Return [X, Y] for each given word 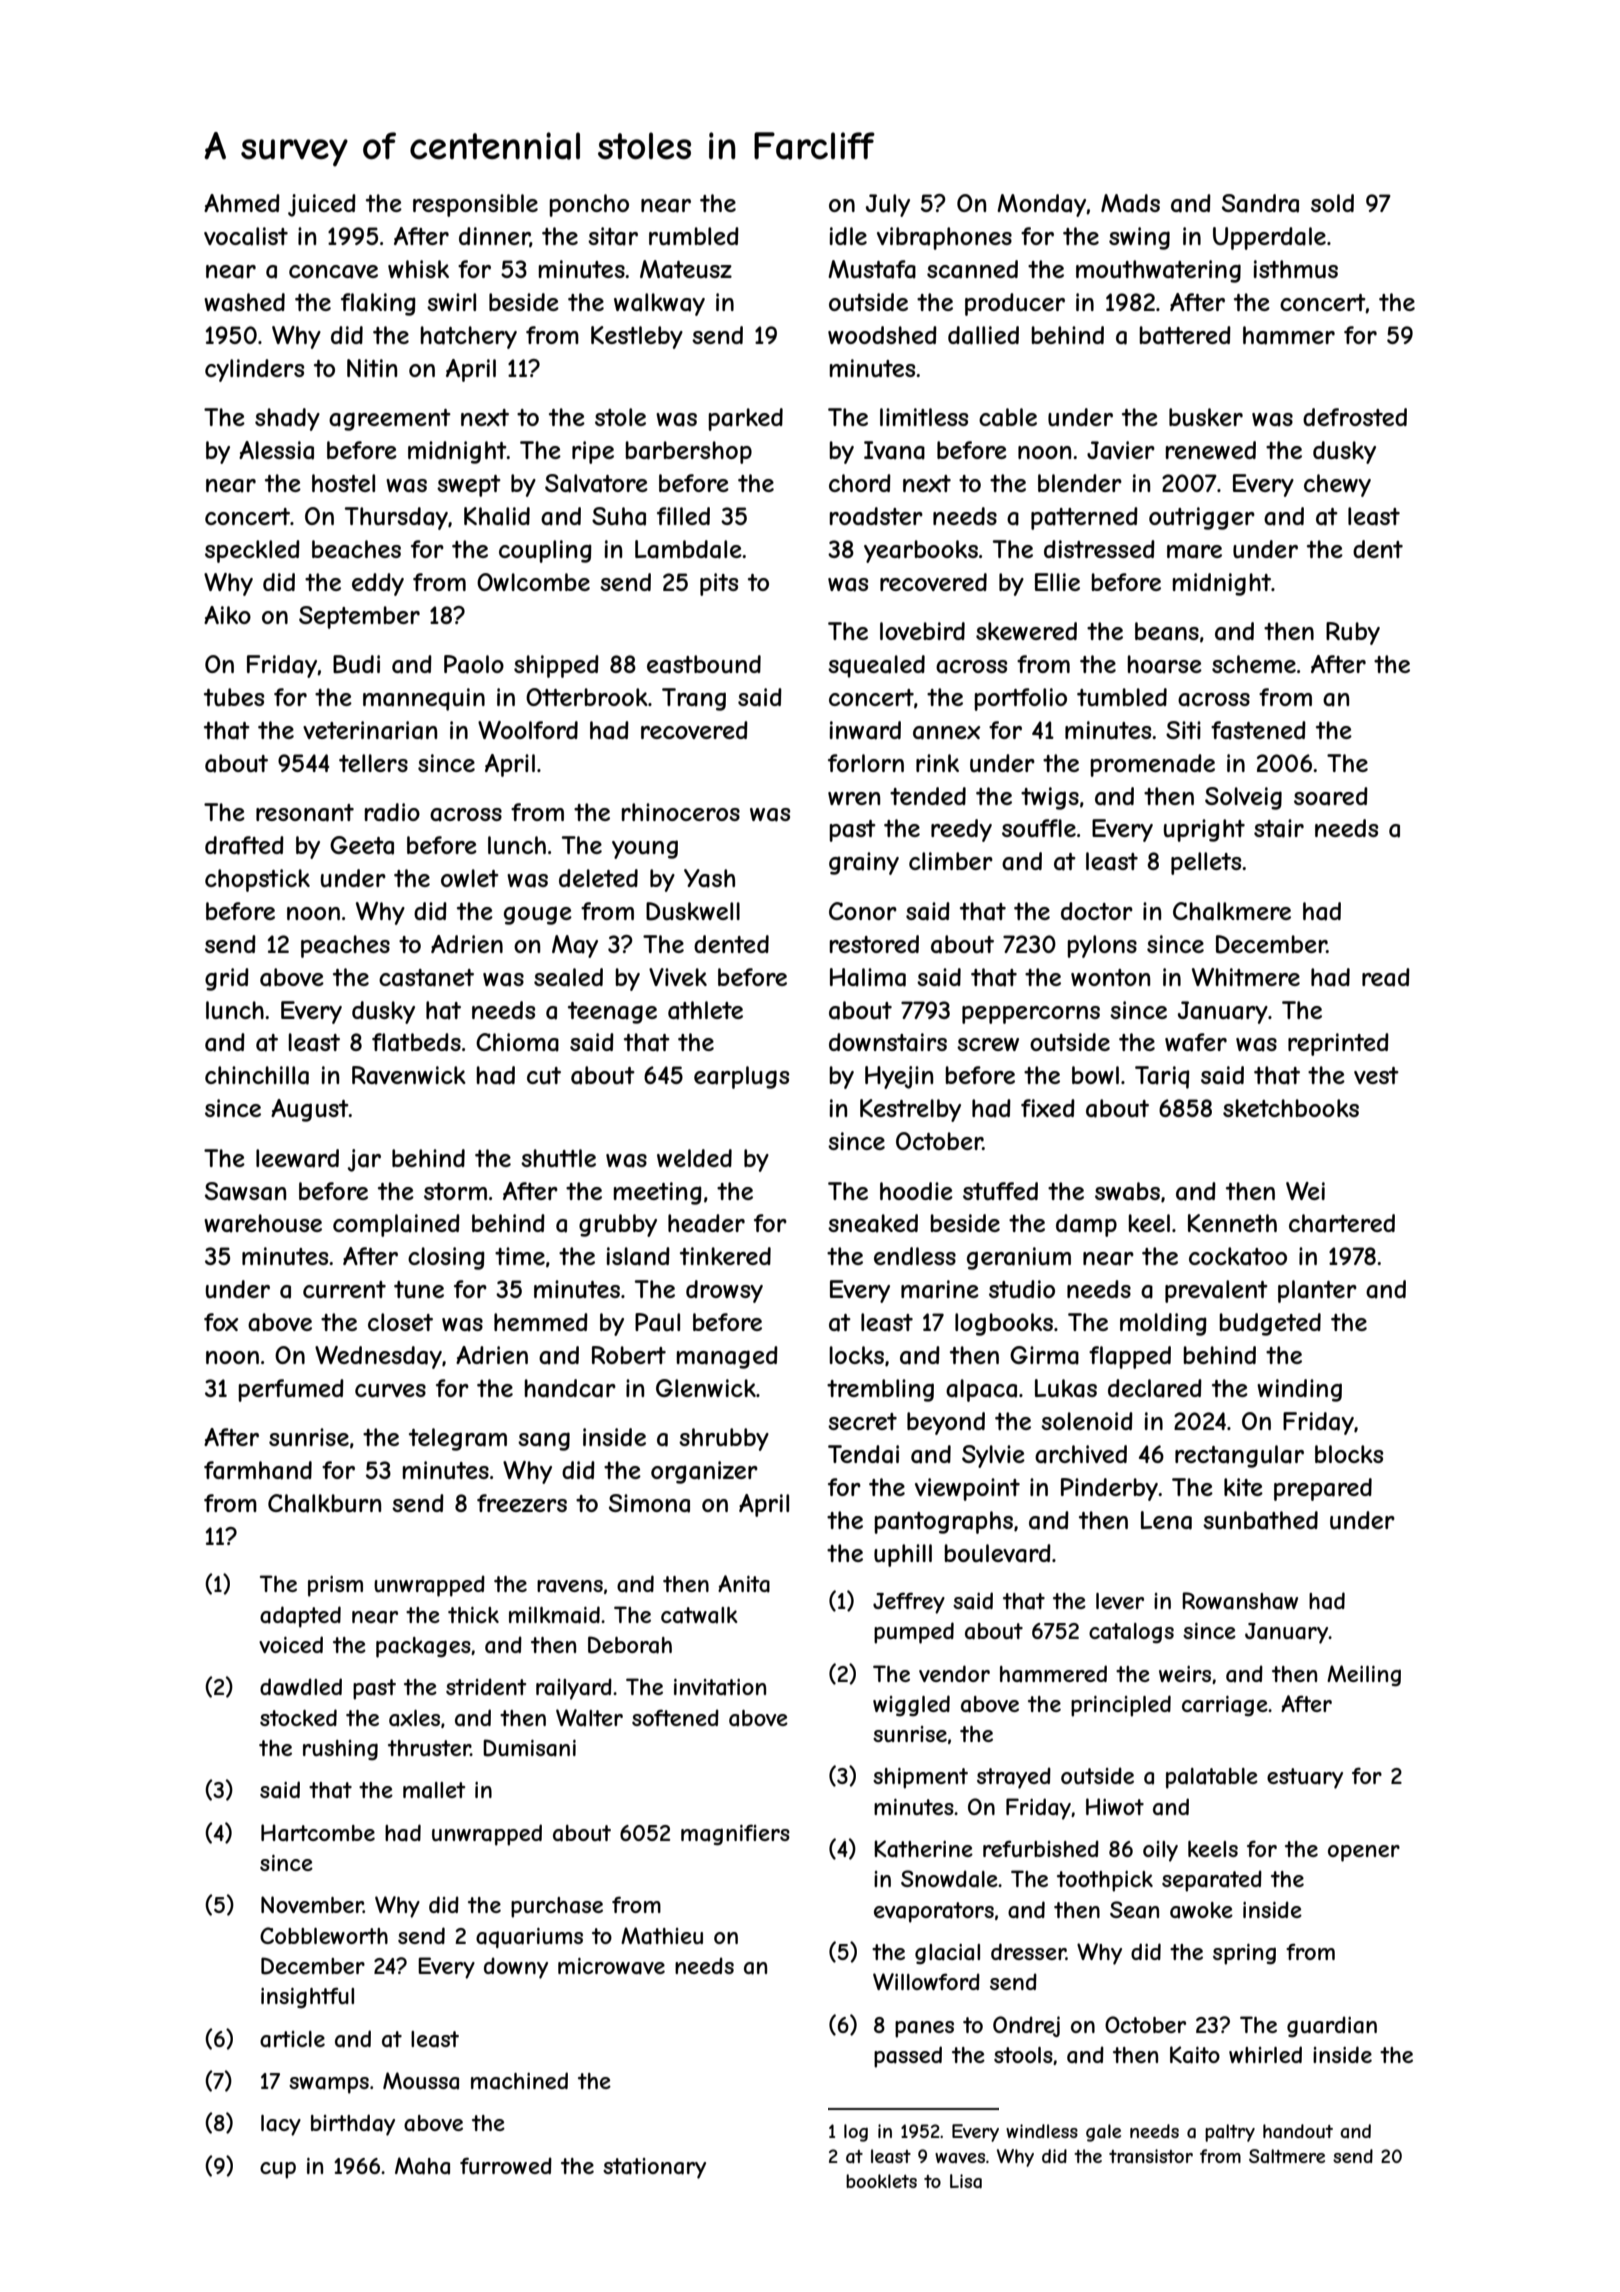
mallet [434, 1790]
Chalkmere [1232, 911]
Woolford [528, 730]
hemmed [541, 1322]
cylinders [254, 370]
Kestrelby [910, 1110]
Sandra [1260, 203]
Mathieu [662, 1936]
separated [1212, 1881]
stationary [654, 2168]
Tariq [1162, 1077]
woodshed [882, 335]
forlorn [866, 763]
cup [278, 2170]
